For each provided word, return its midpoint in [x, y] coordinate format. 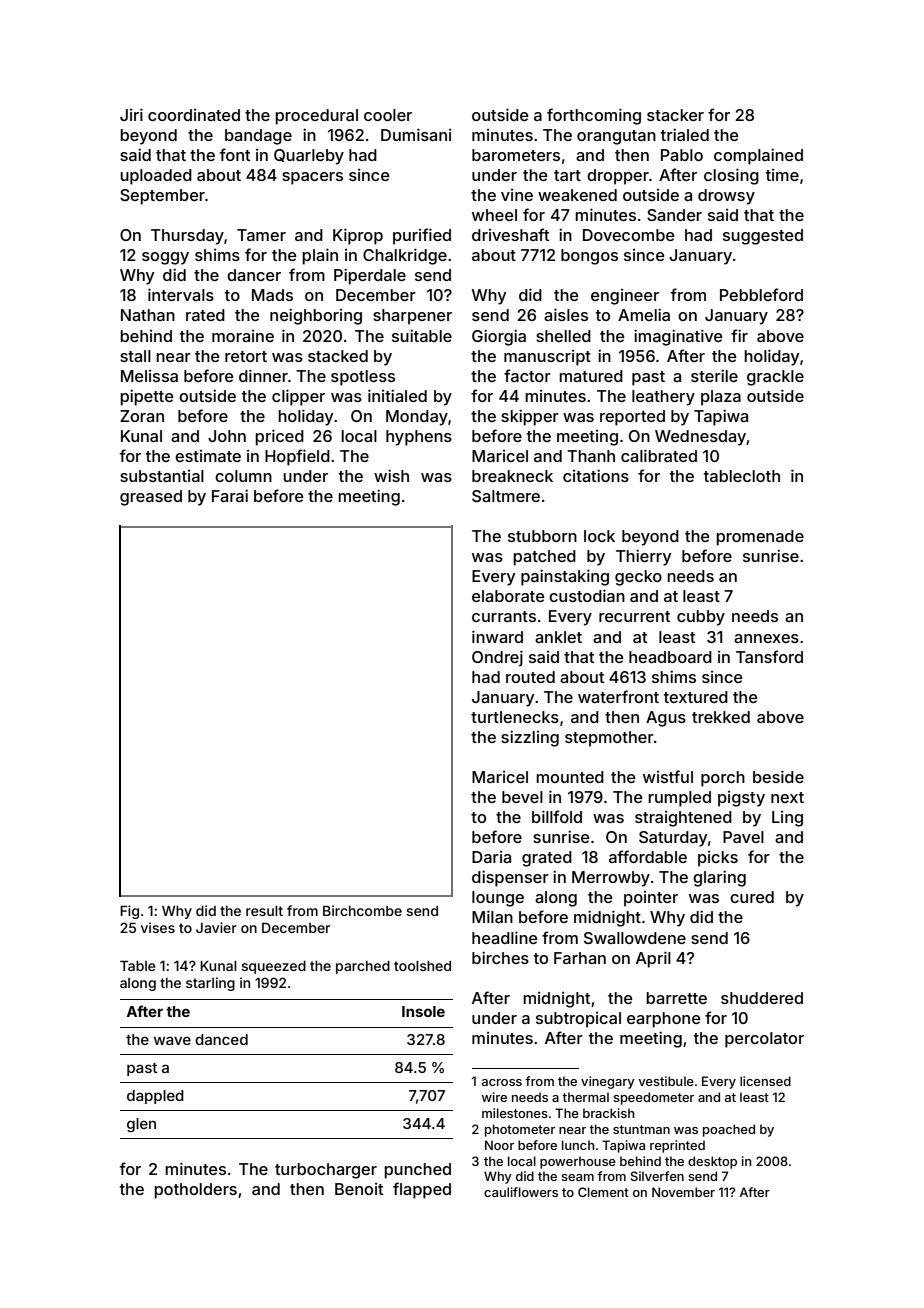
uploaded [156, 177]
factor [527, 375]
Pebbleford [761, 294]
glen [141, 1125]
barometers [516, 155]
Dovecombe [629, 235]
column [243, 476]
